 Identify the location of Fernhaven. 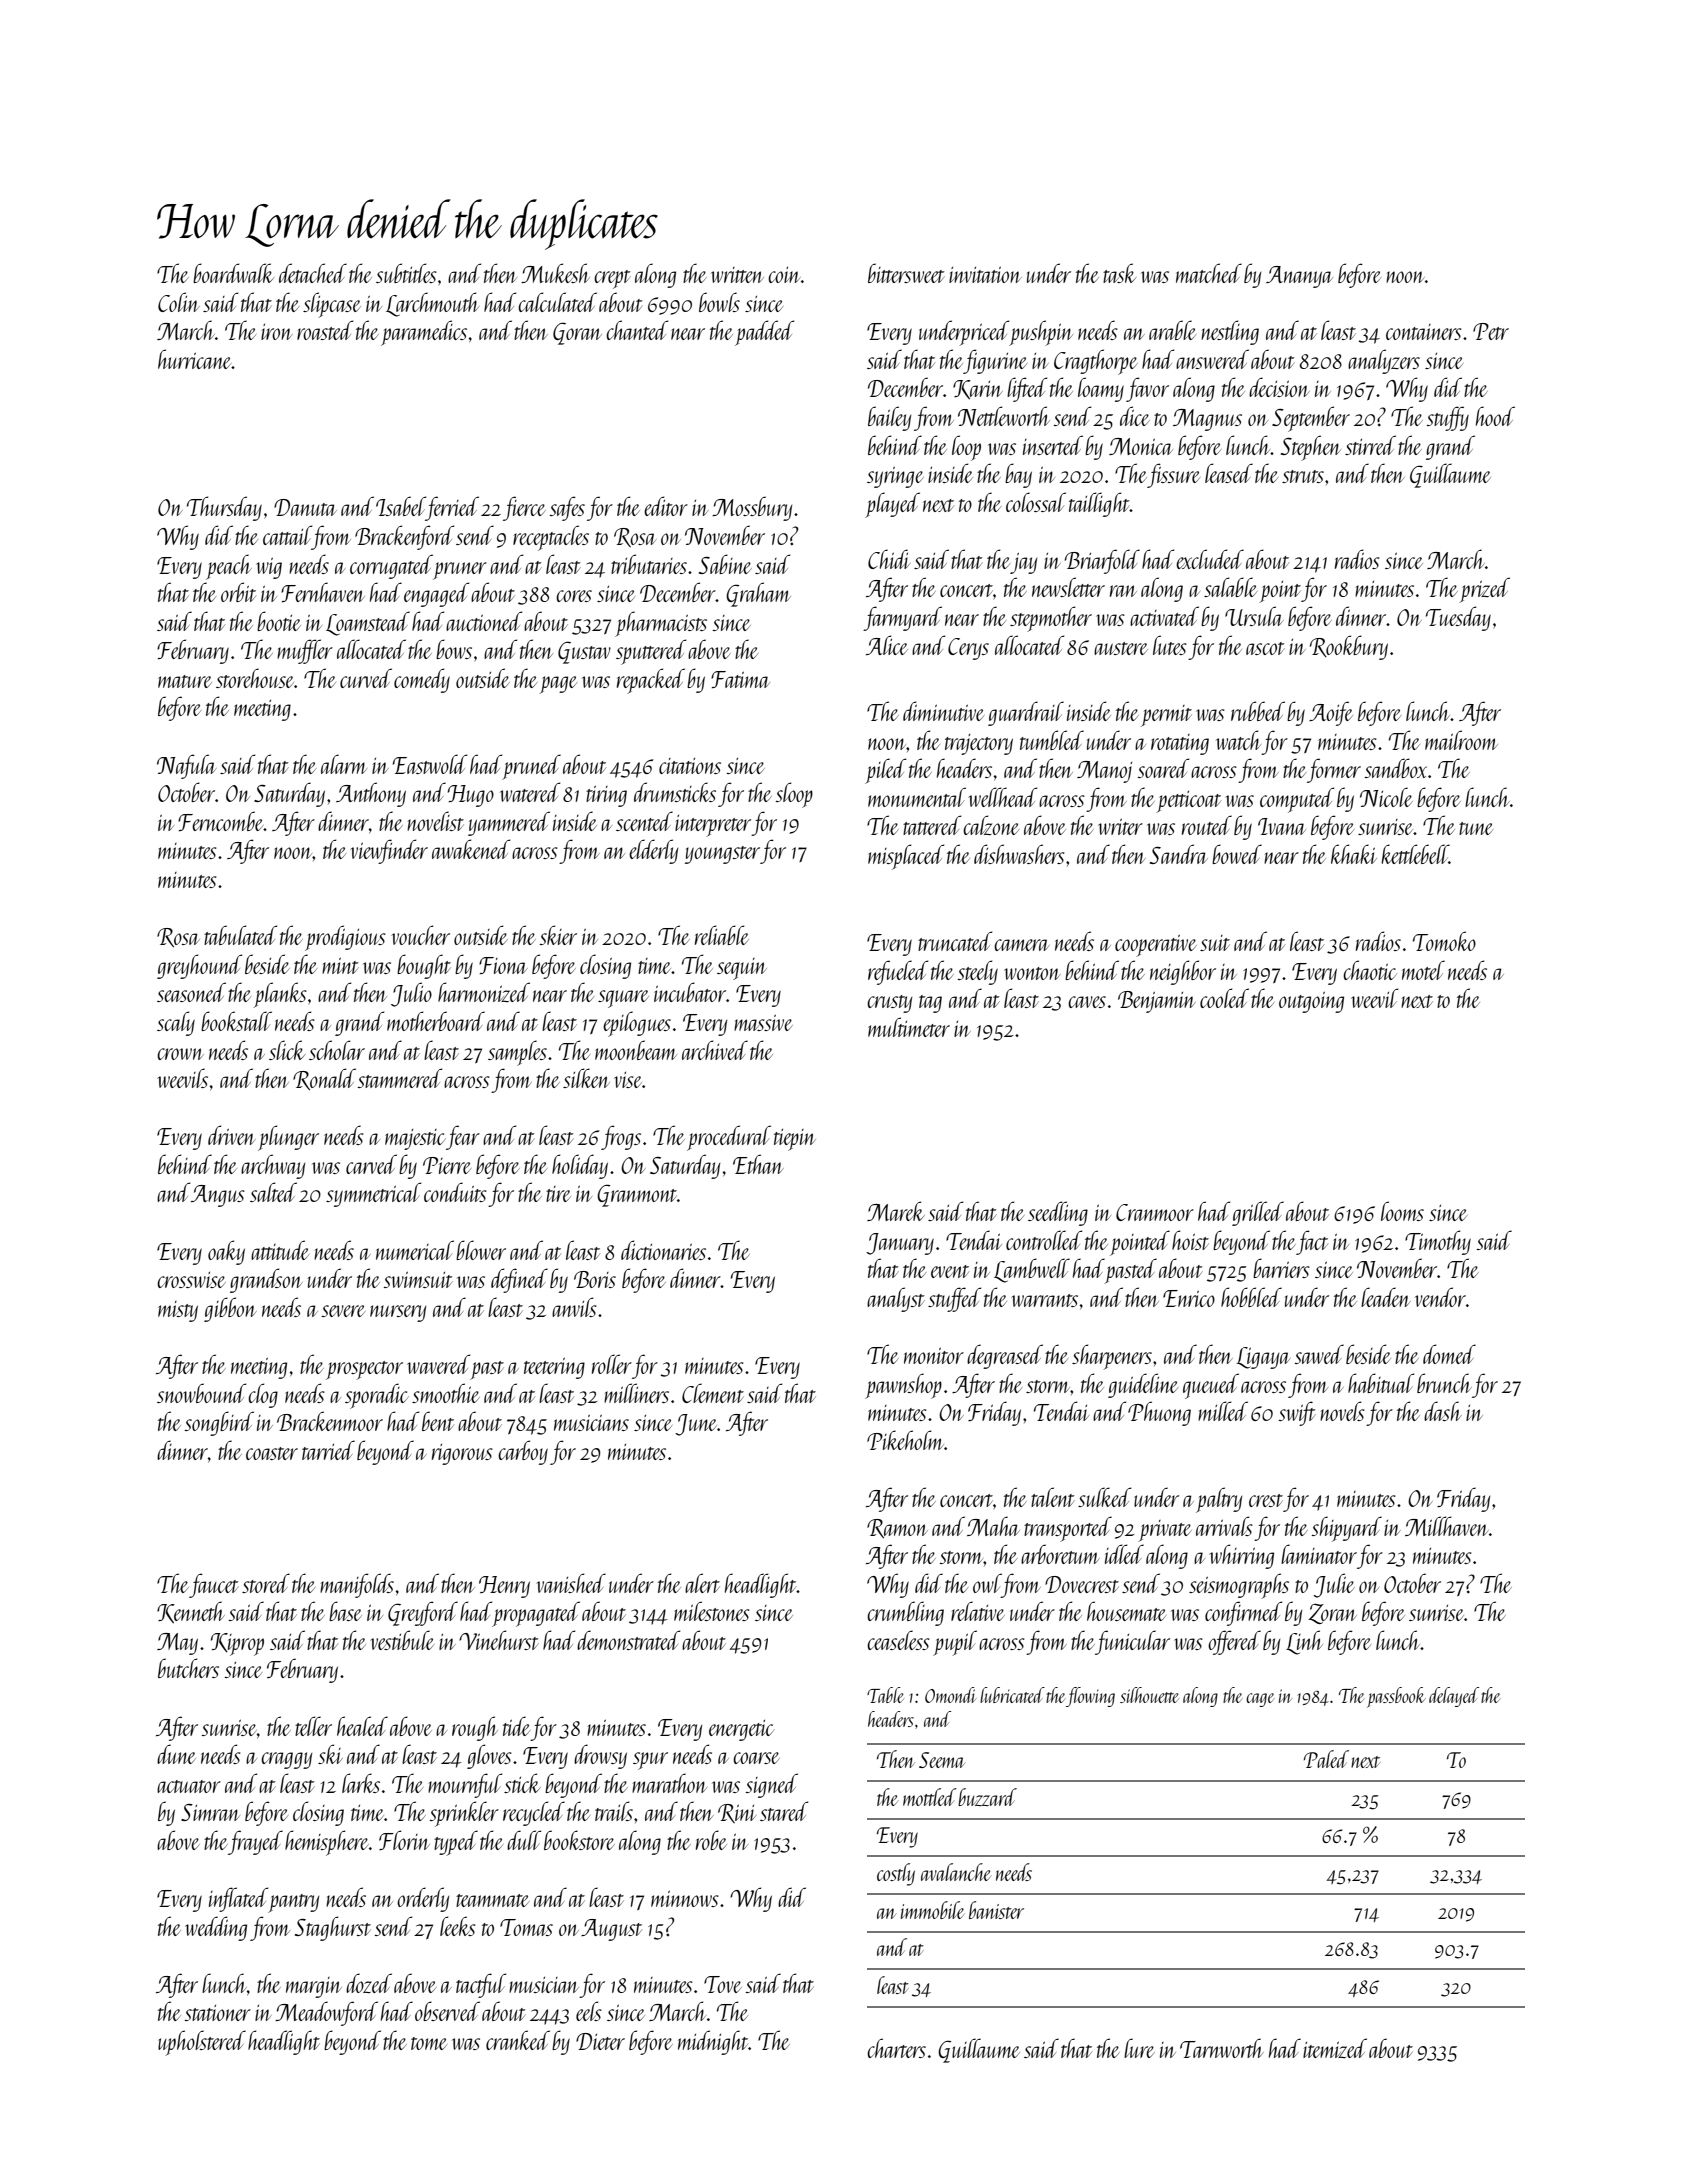
(323, 592).
